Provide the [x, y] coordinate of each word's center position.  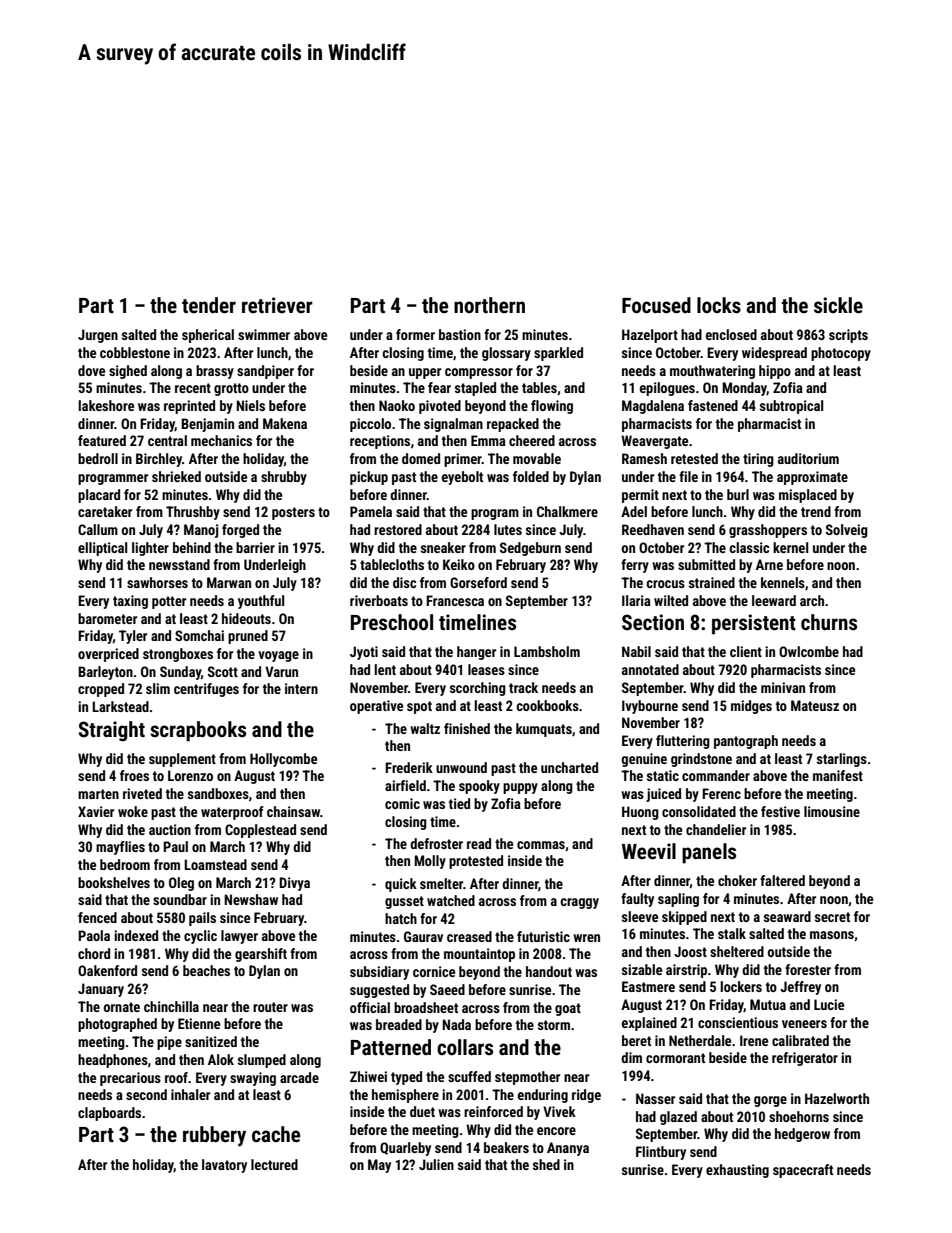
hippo [775, 372]
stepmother [527, 1078]
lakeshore [106, 405]
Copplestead [260, 831]
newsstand [179, 564]
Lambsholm [547, 651]
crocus [665, 584]
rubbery [214, 1136]
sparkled [558, 354]
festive [780, 811]
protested [476, 862]
